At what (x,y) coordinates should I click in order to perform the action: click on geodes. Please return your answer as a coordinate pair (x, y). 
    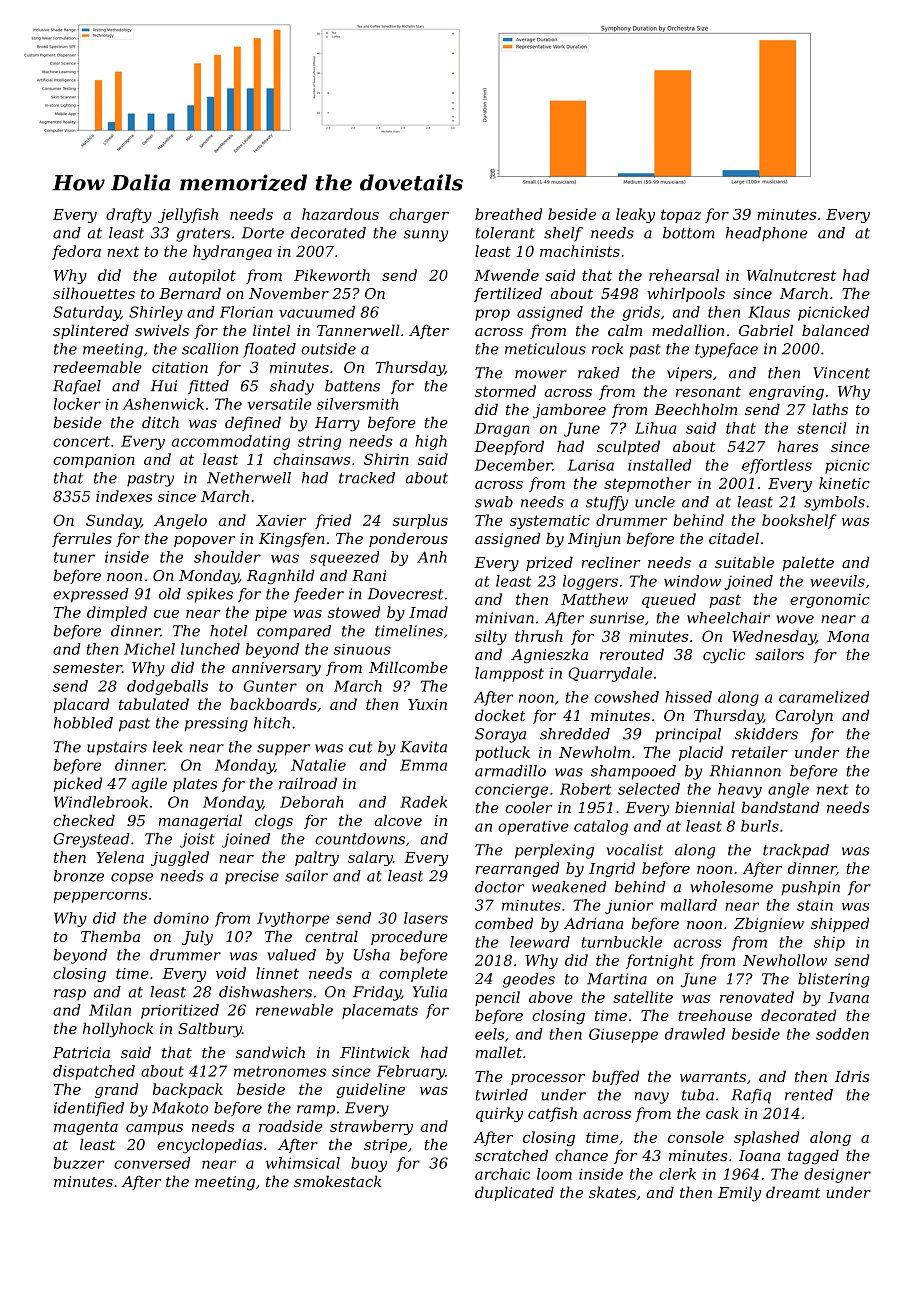
    Looking at the image, I should click on (529, 980).
